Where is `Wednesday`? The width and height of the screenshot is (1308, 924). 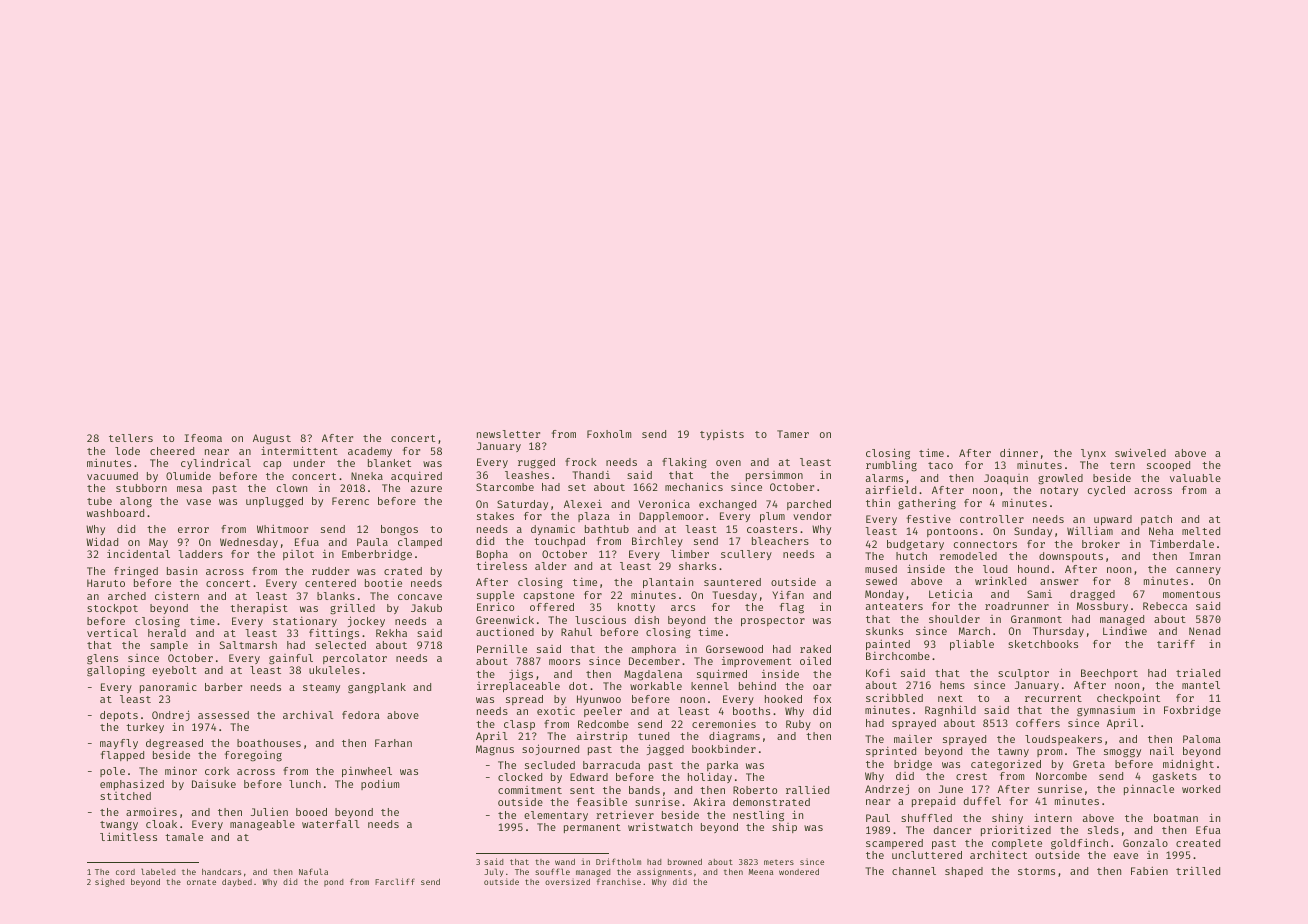
Wednesday is located at coordinates (249, 543).
